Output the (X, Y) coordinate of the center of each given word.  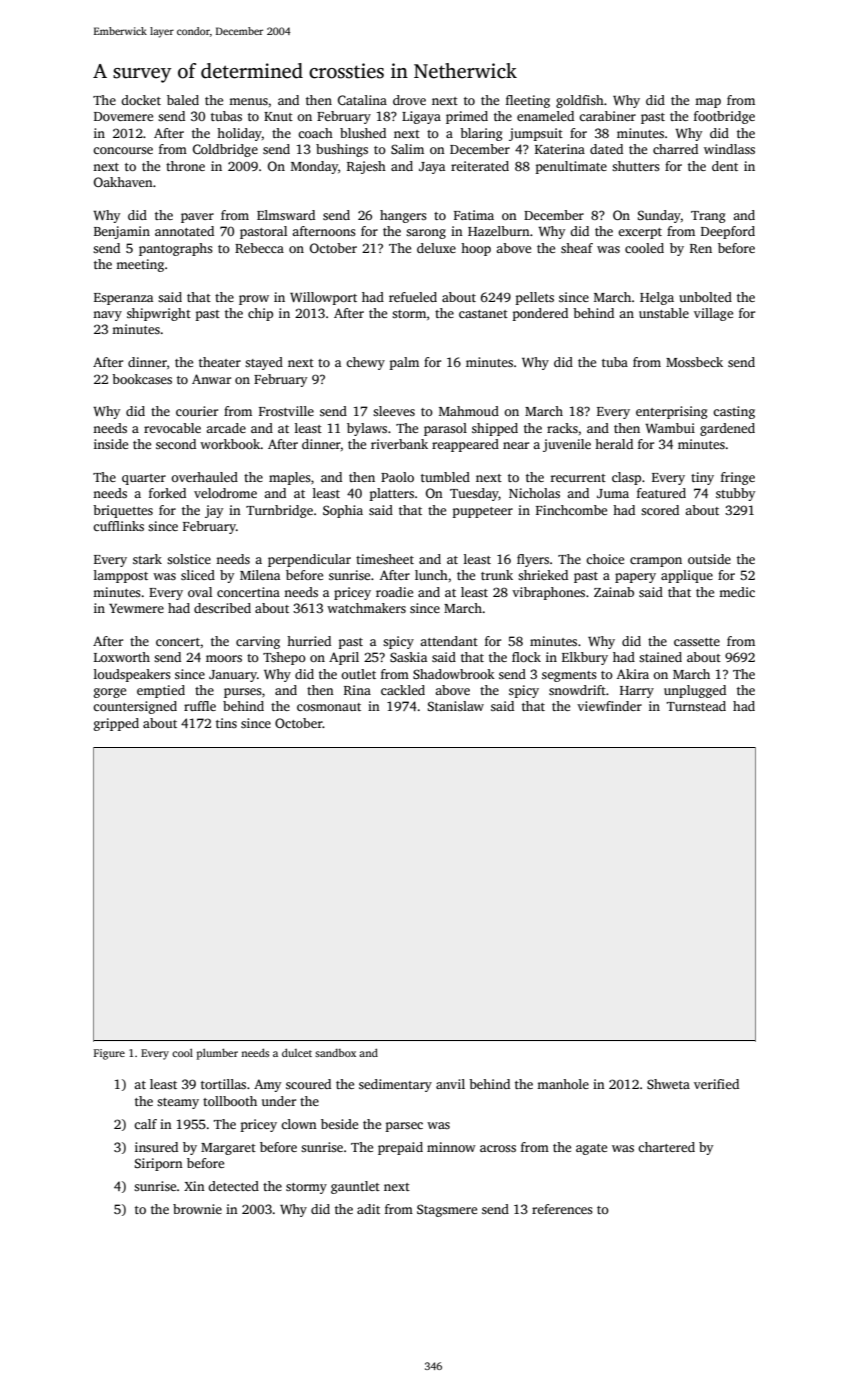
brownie (197, 1209)
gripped (116, 724)
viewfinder (609, 706)
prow (254, 300)
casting (734, 412)
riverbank (399, 444)
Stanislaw (456, 706)
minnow (451, 1147)
